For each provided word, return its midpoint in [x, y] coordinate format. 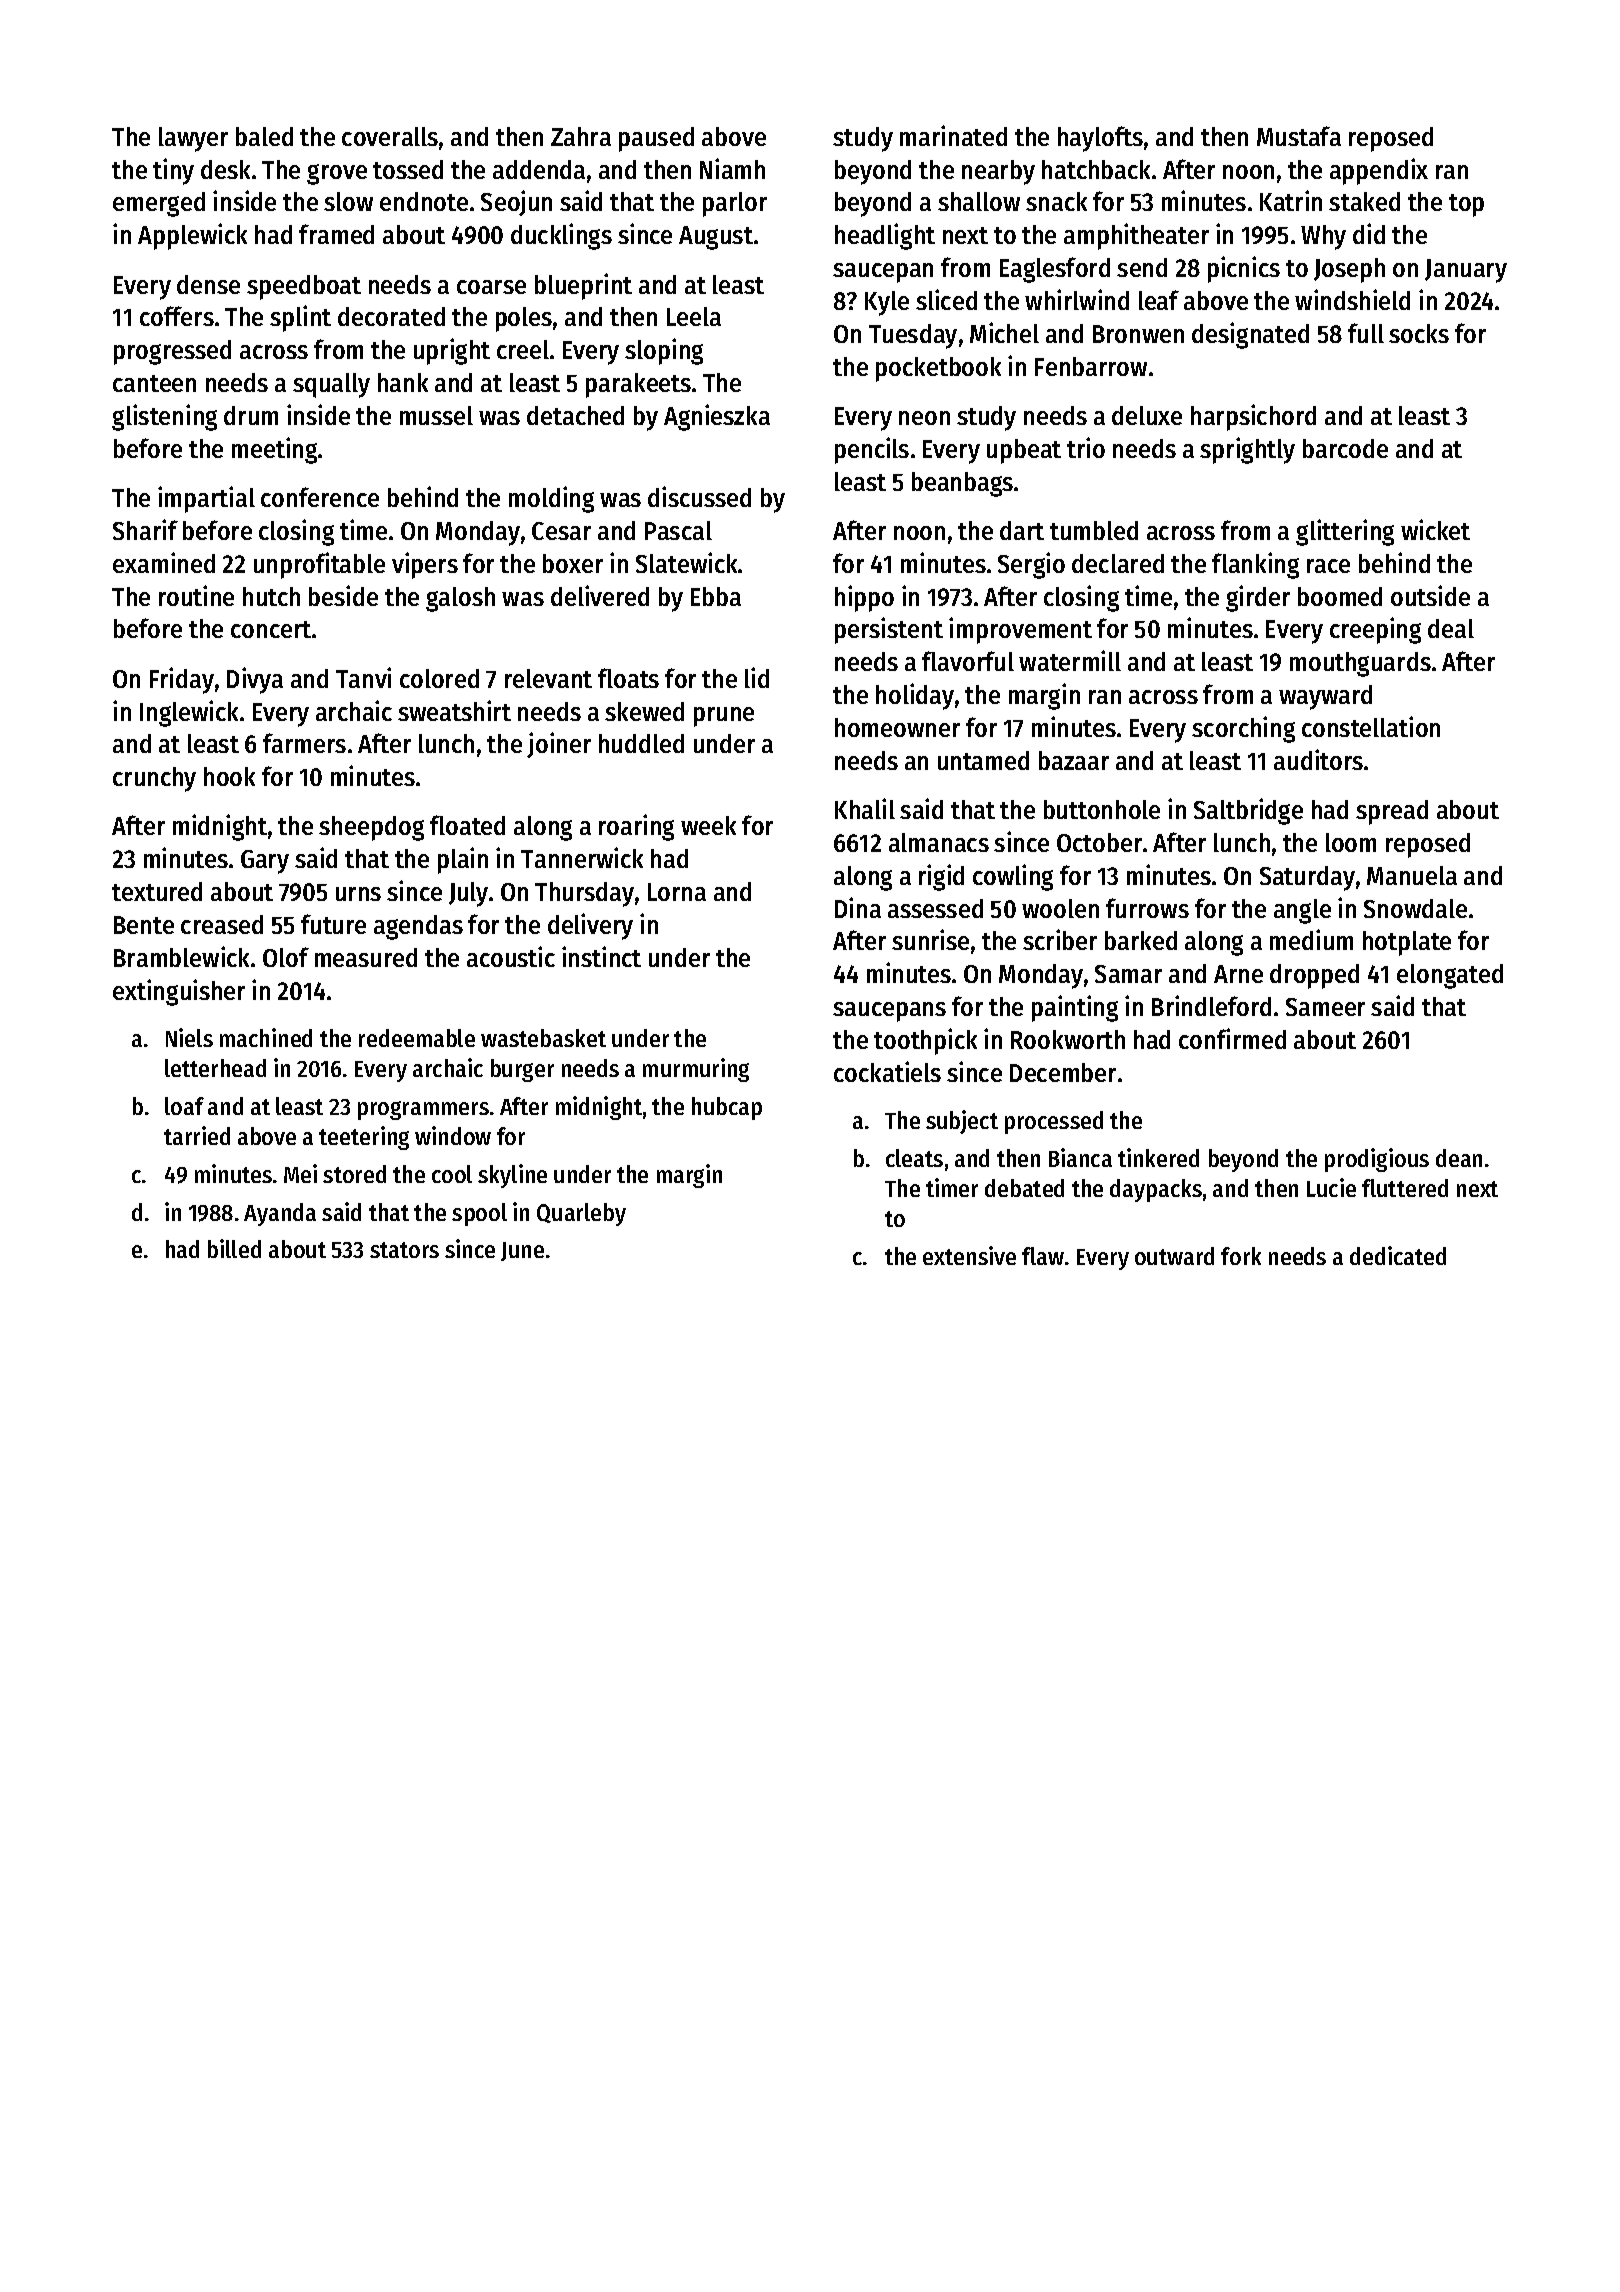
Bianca [1080, 1157]
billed [234, 1248]
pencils [872, 450]
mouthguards [1360, 664]
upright [452, 351]
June [522, 1251]
